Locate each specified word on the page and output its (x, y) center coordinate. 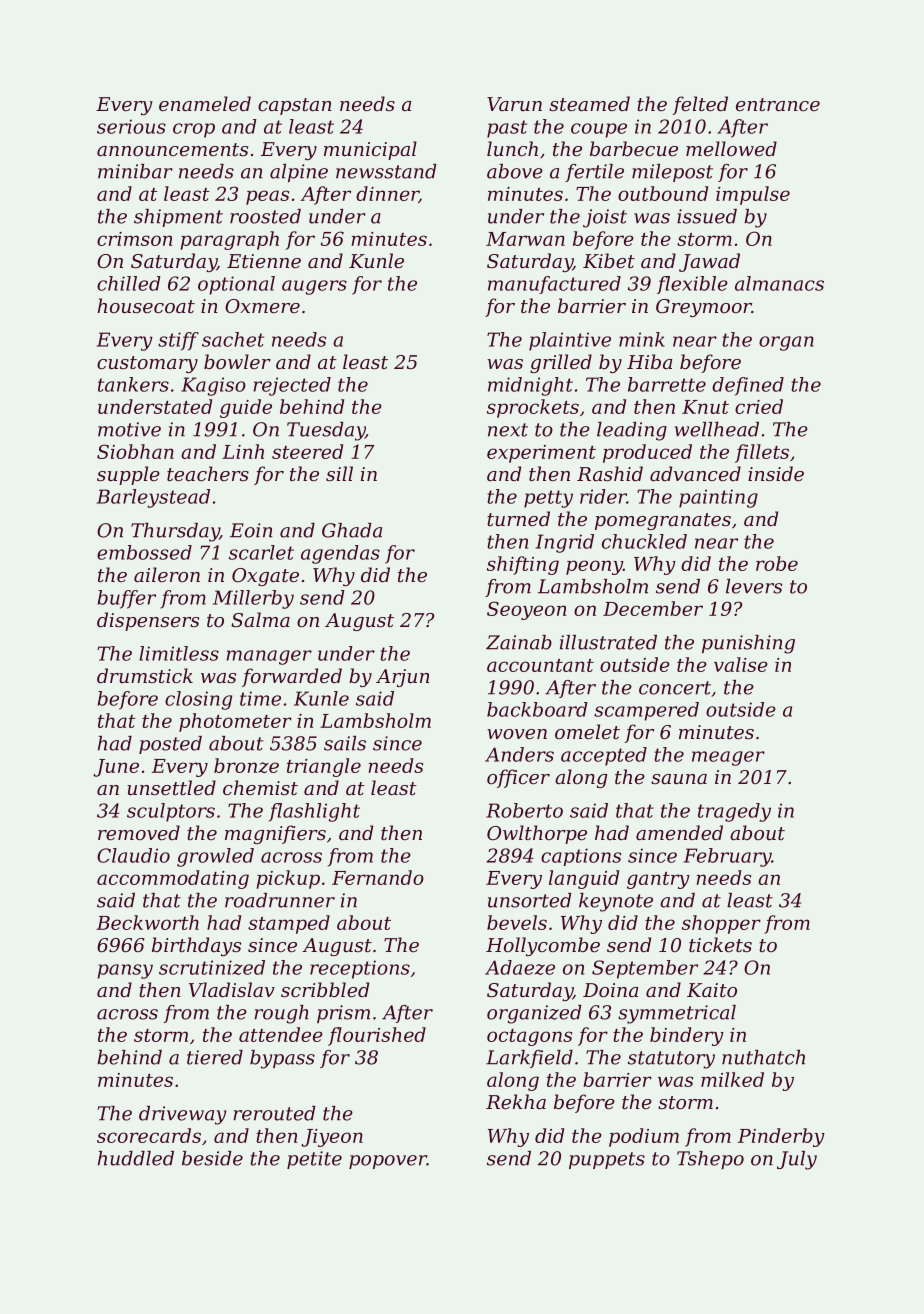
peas (267, 197)
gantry (658, 880)
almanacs (779, 283)
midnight (530, 386)
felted (700, 105)
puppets (607, 1160)
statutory (671, 1060)
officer (518, 778)
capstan (295, 106)
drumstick (145, 675)
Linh (243, 451)
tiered (215, 1057)
